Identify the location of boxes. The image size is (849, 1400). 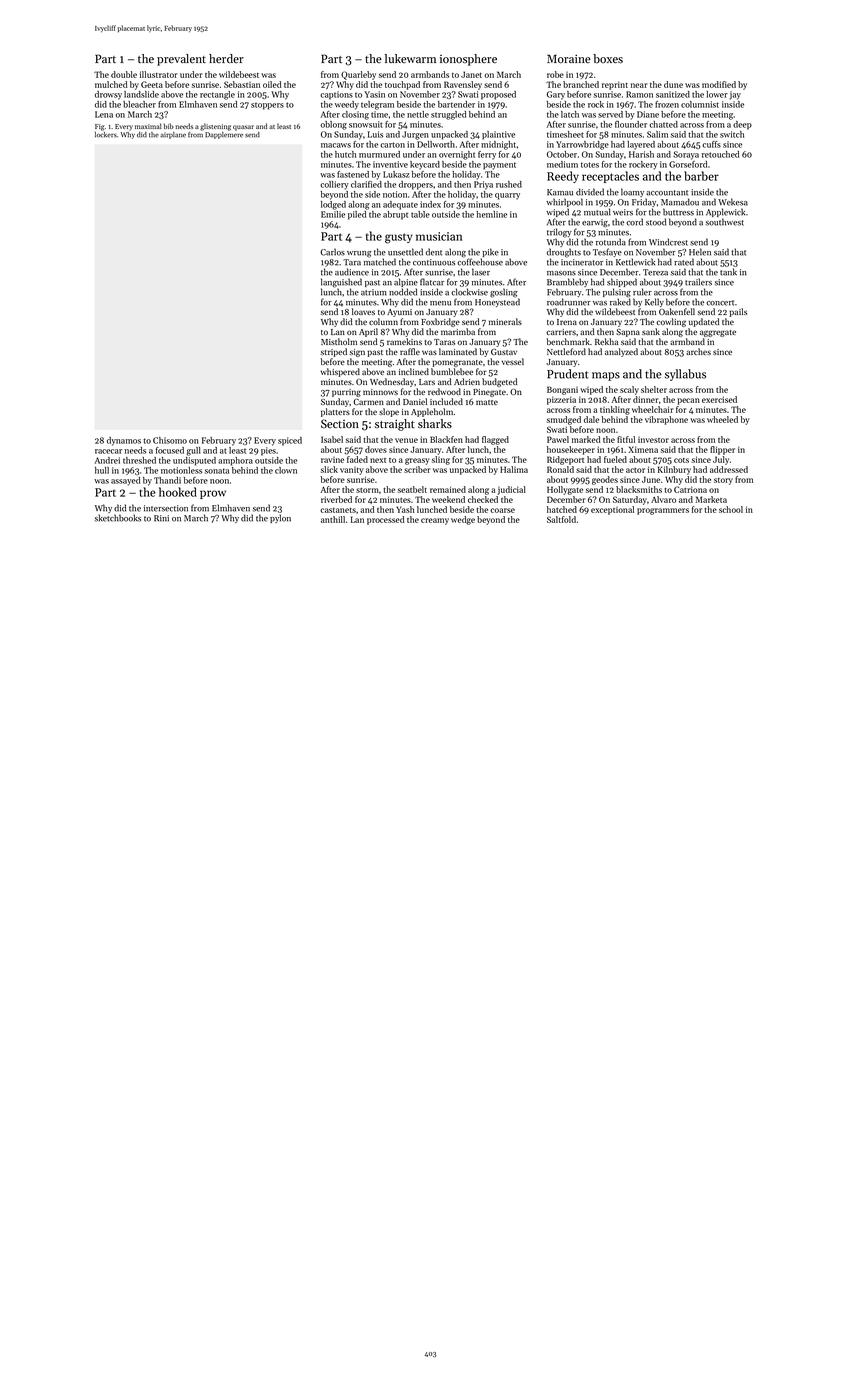
(608, 59).
